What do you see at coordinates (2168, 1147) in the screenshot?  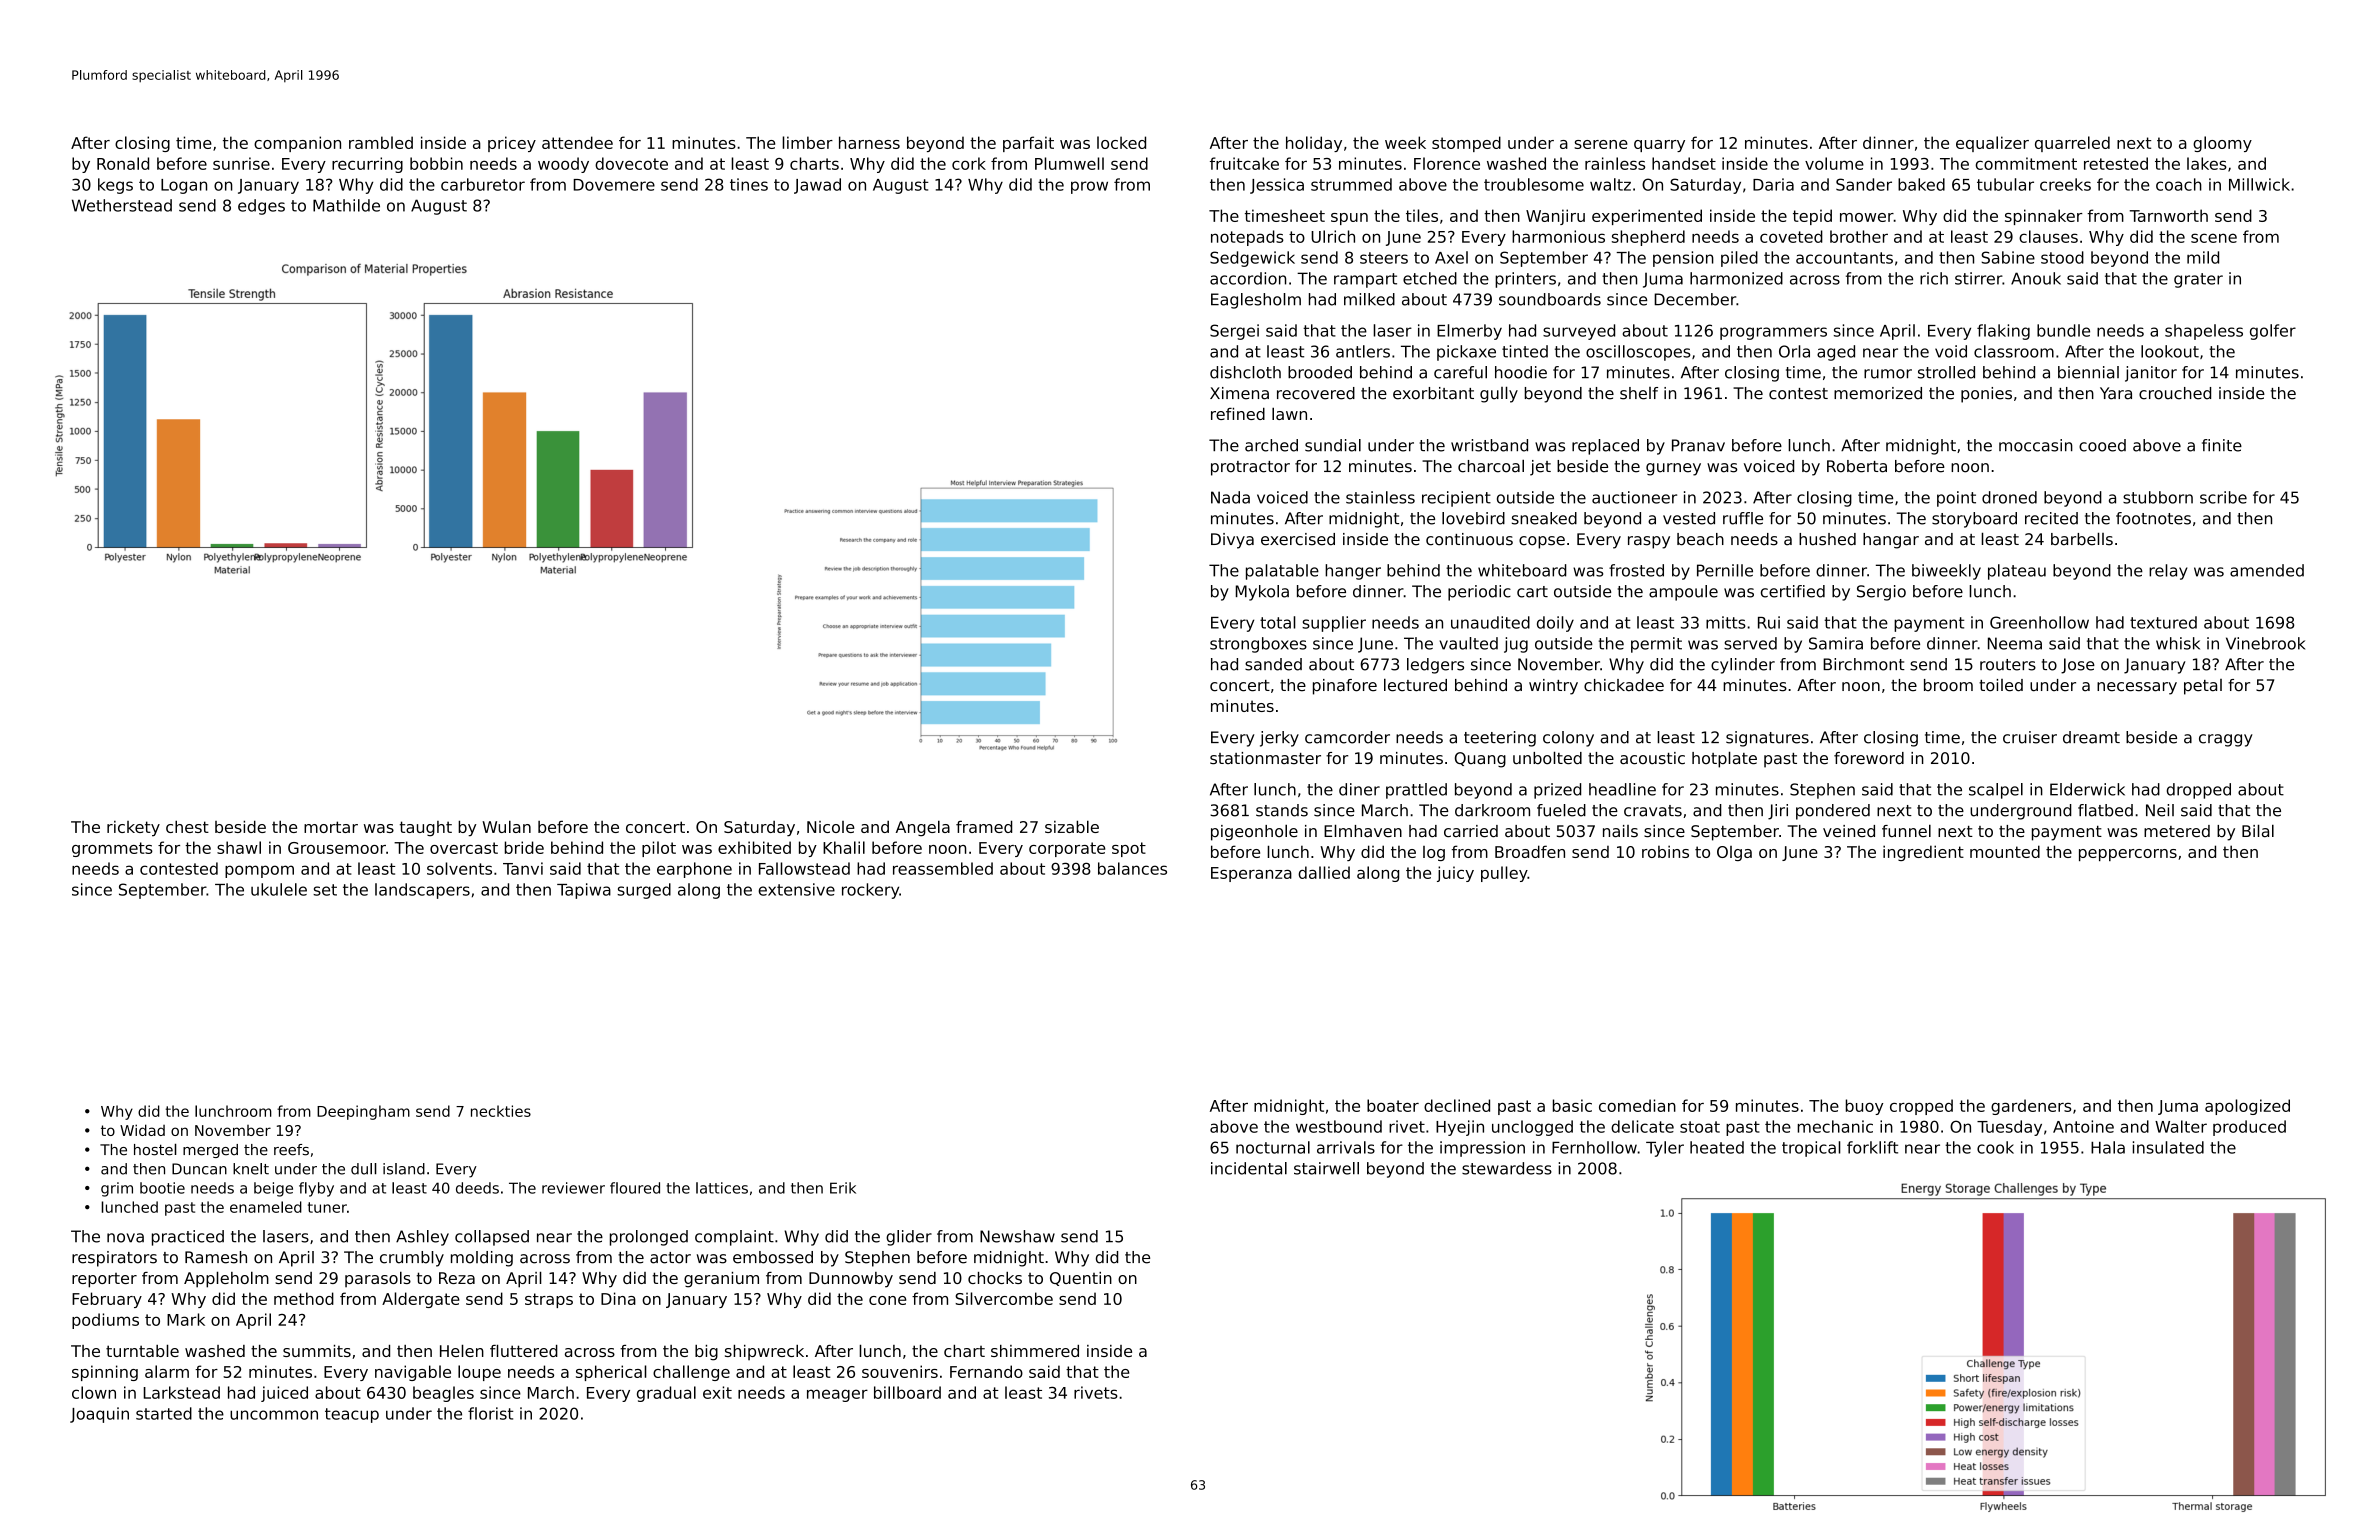 I see `insulated` at bounding box center [2168, 1147].
